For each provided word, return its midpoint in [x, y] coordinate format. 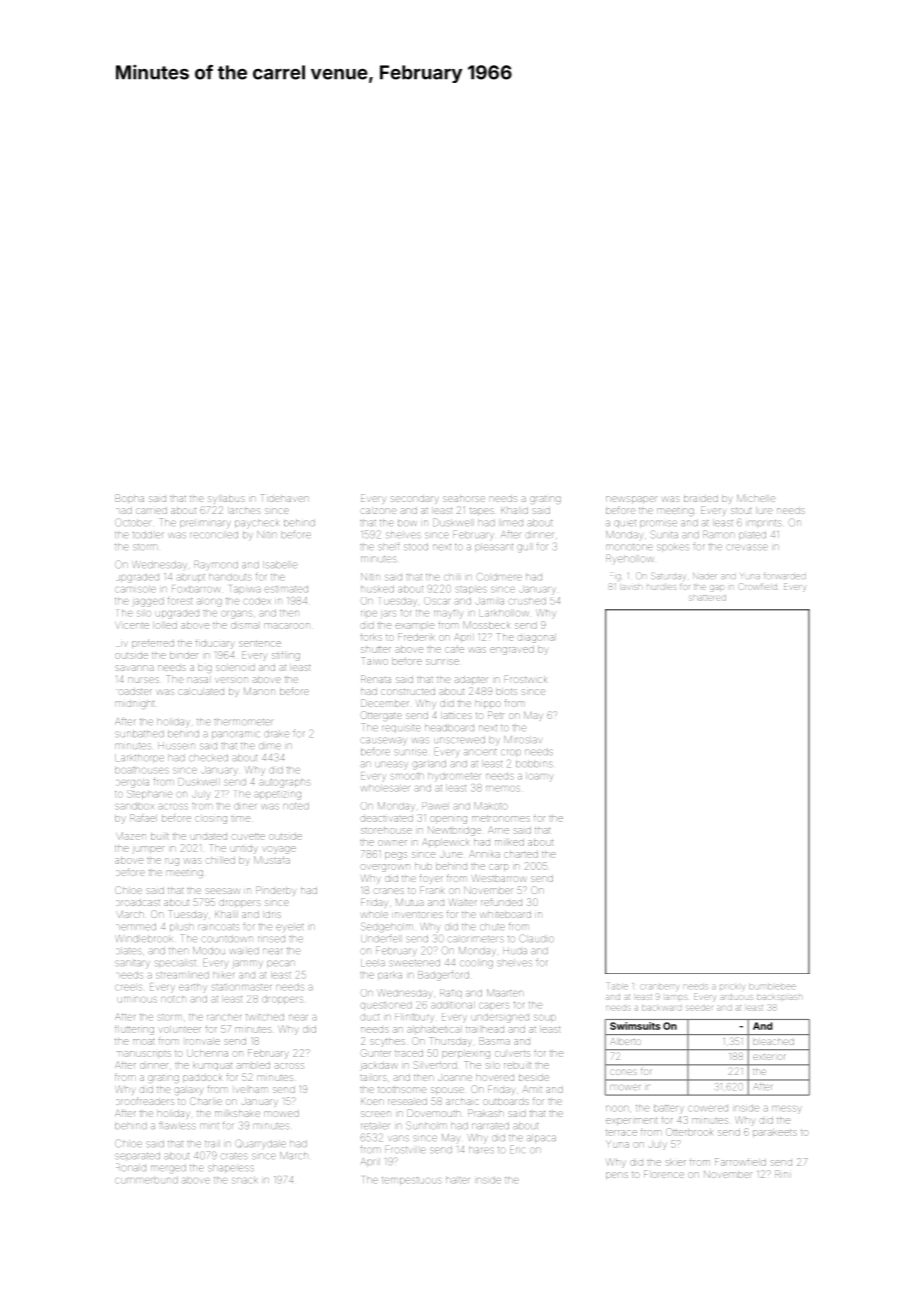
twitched [265, 1017]
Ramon [718, 535]
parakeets [774, 1133]
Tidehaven [285, 498]
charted [521, 855]
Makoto [490, 806]
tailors [373, 1078]
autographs [284, 783]
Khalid [514, 511]
